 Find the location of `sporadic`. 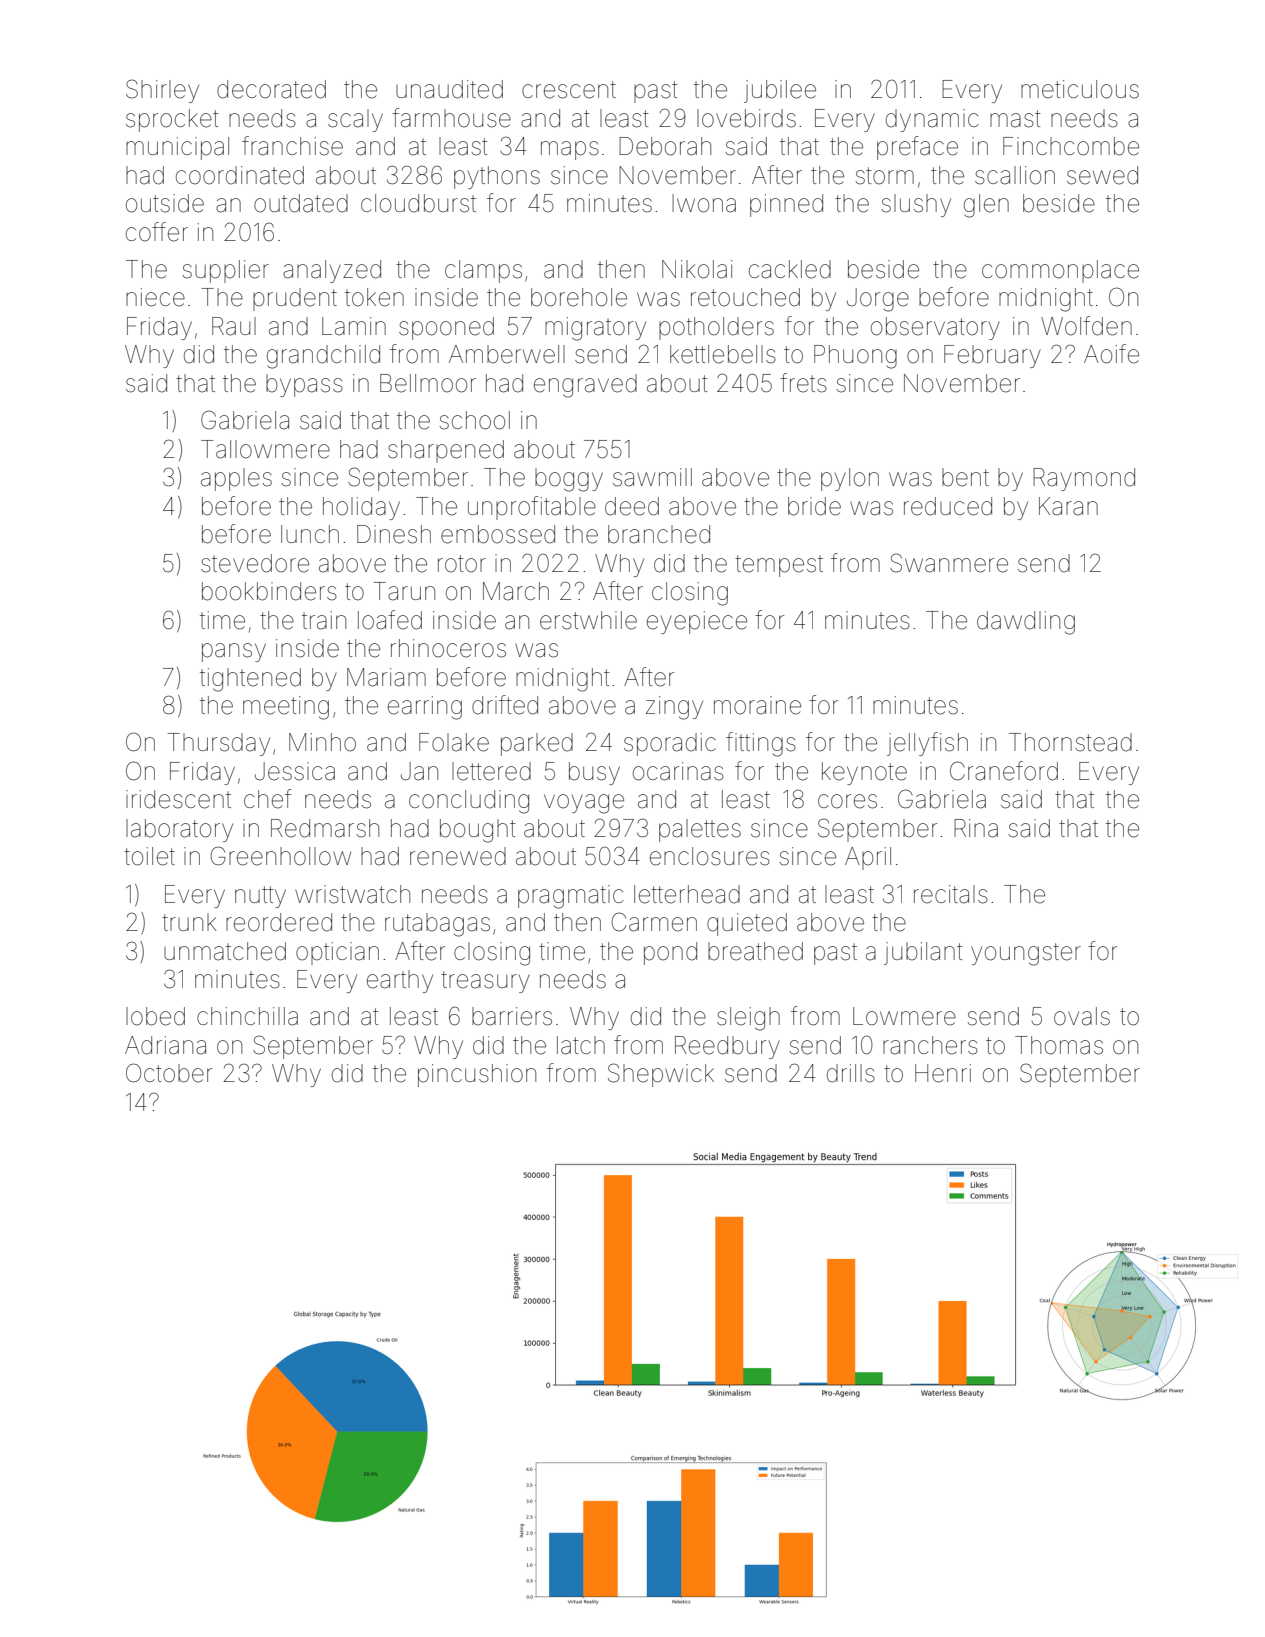

sporadic is located at coordinates (670, 744).
